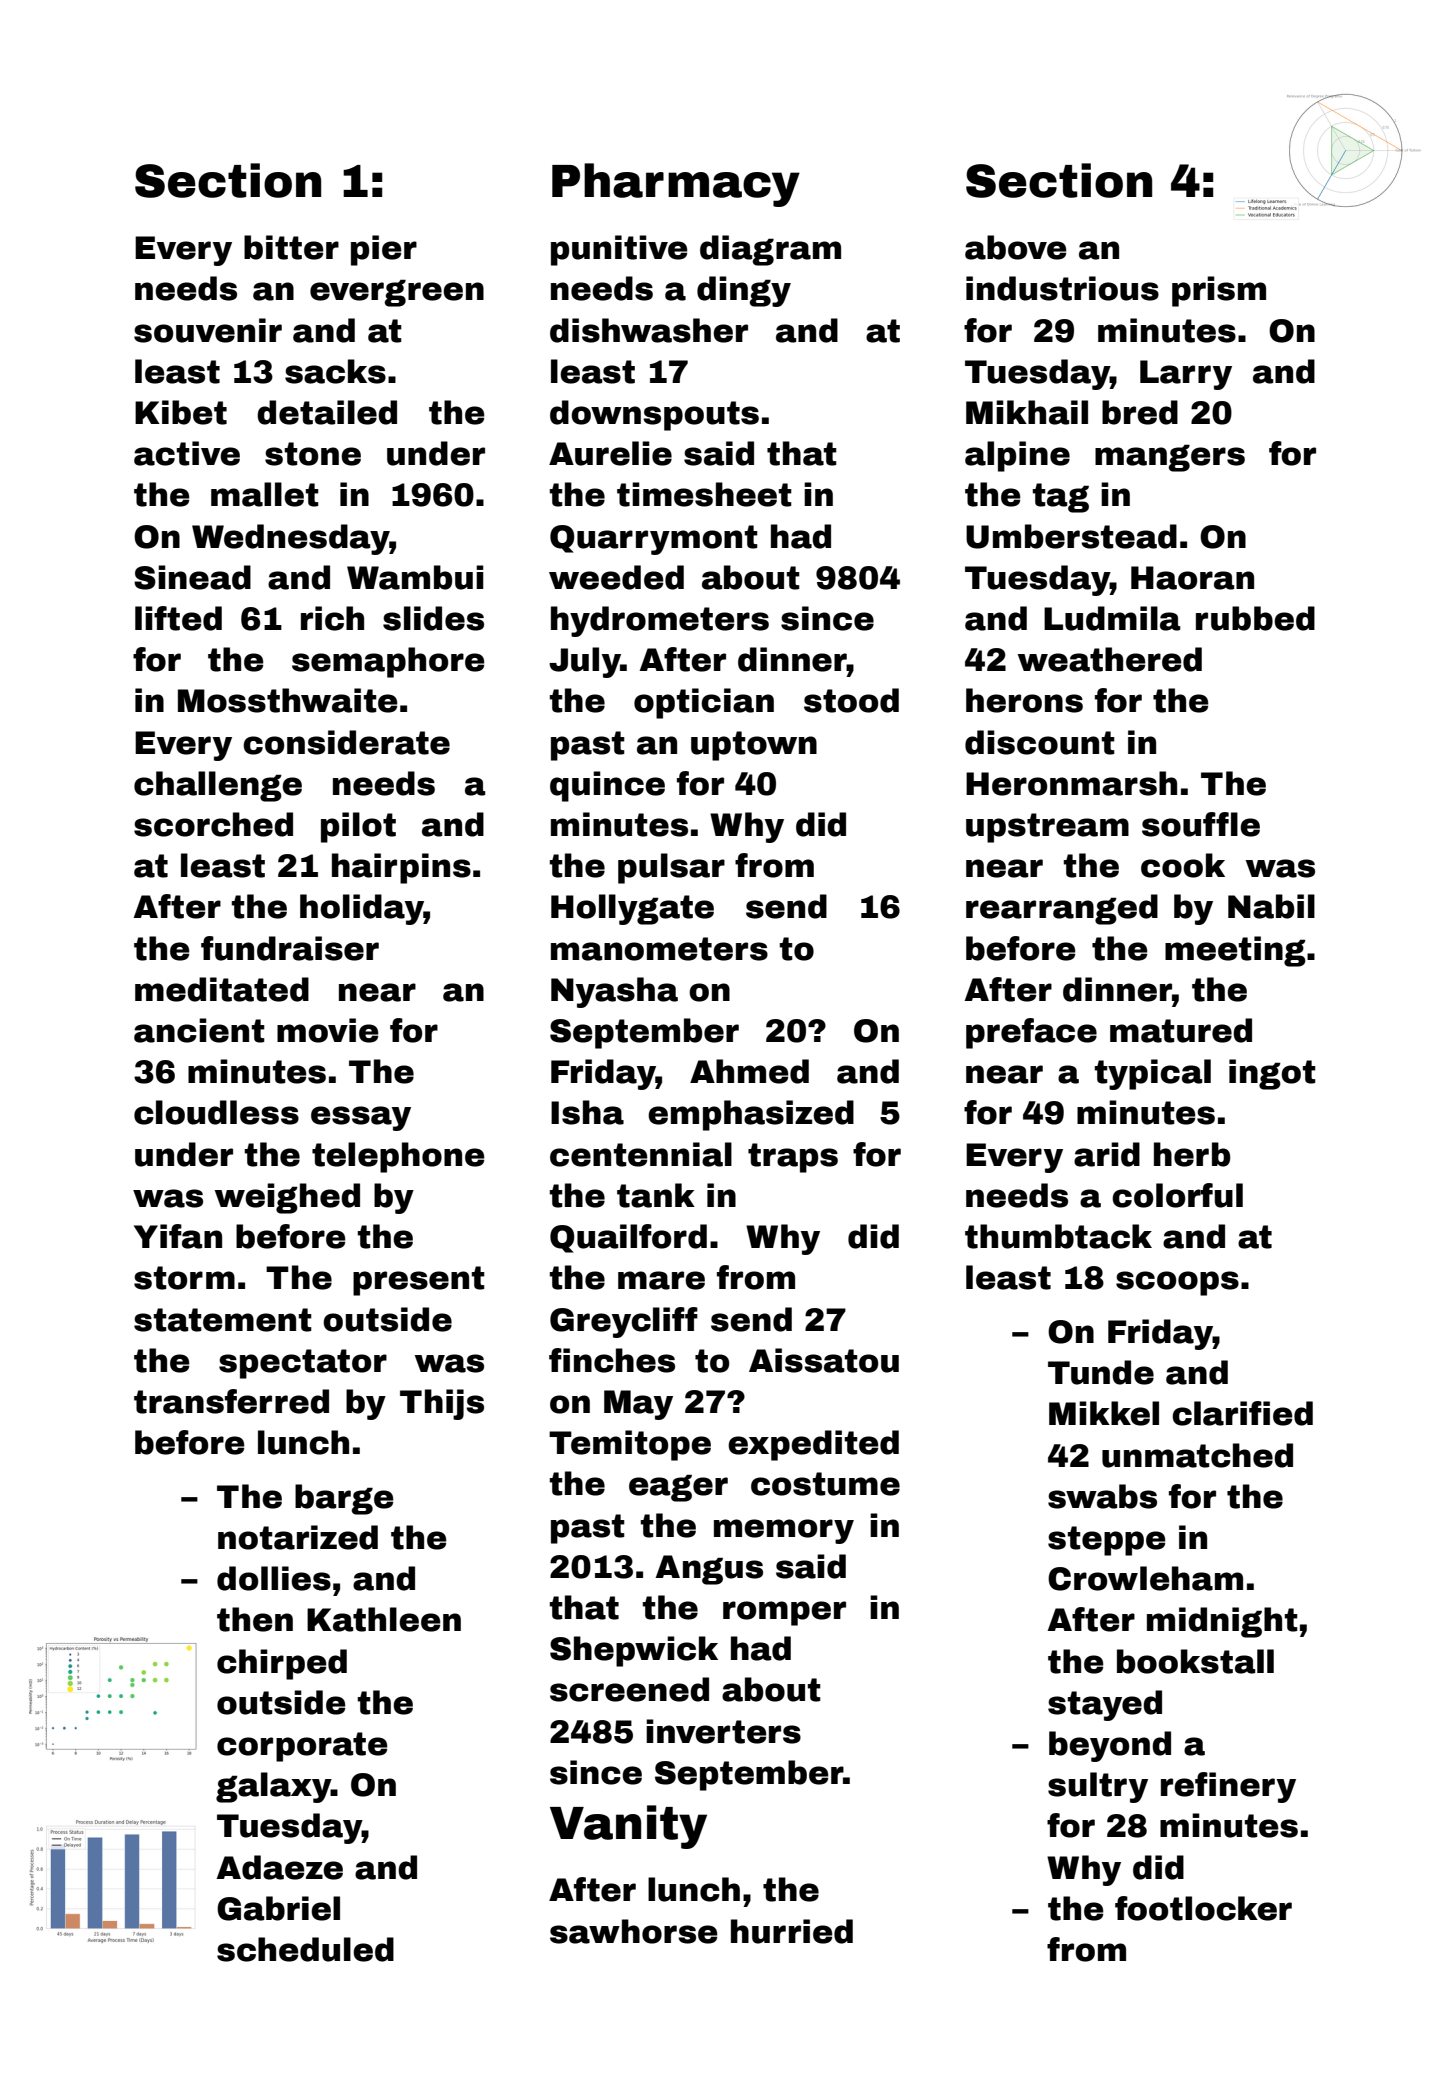  What do you see at coordinates (1203, 1908) in the document?
I see `footlocker` at bounding box center [1203, 1908].
